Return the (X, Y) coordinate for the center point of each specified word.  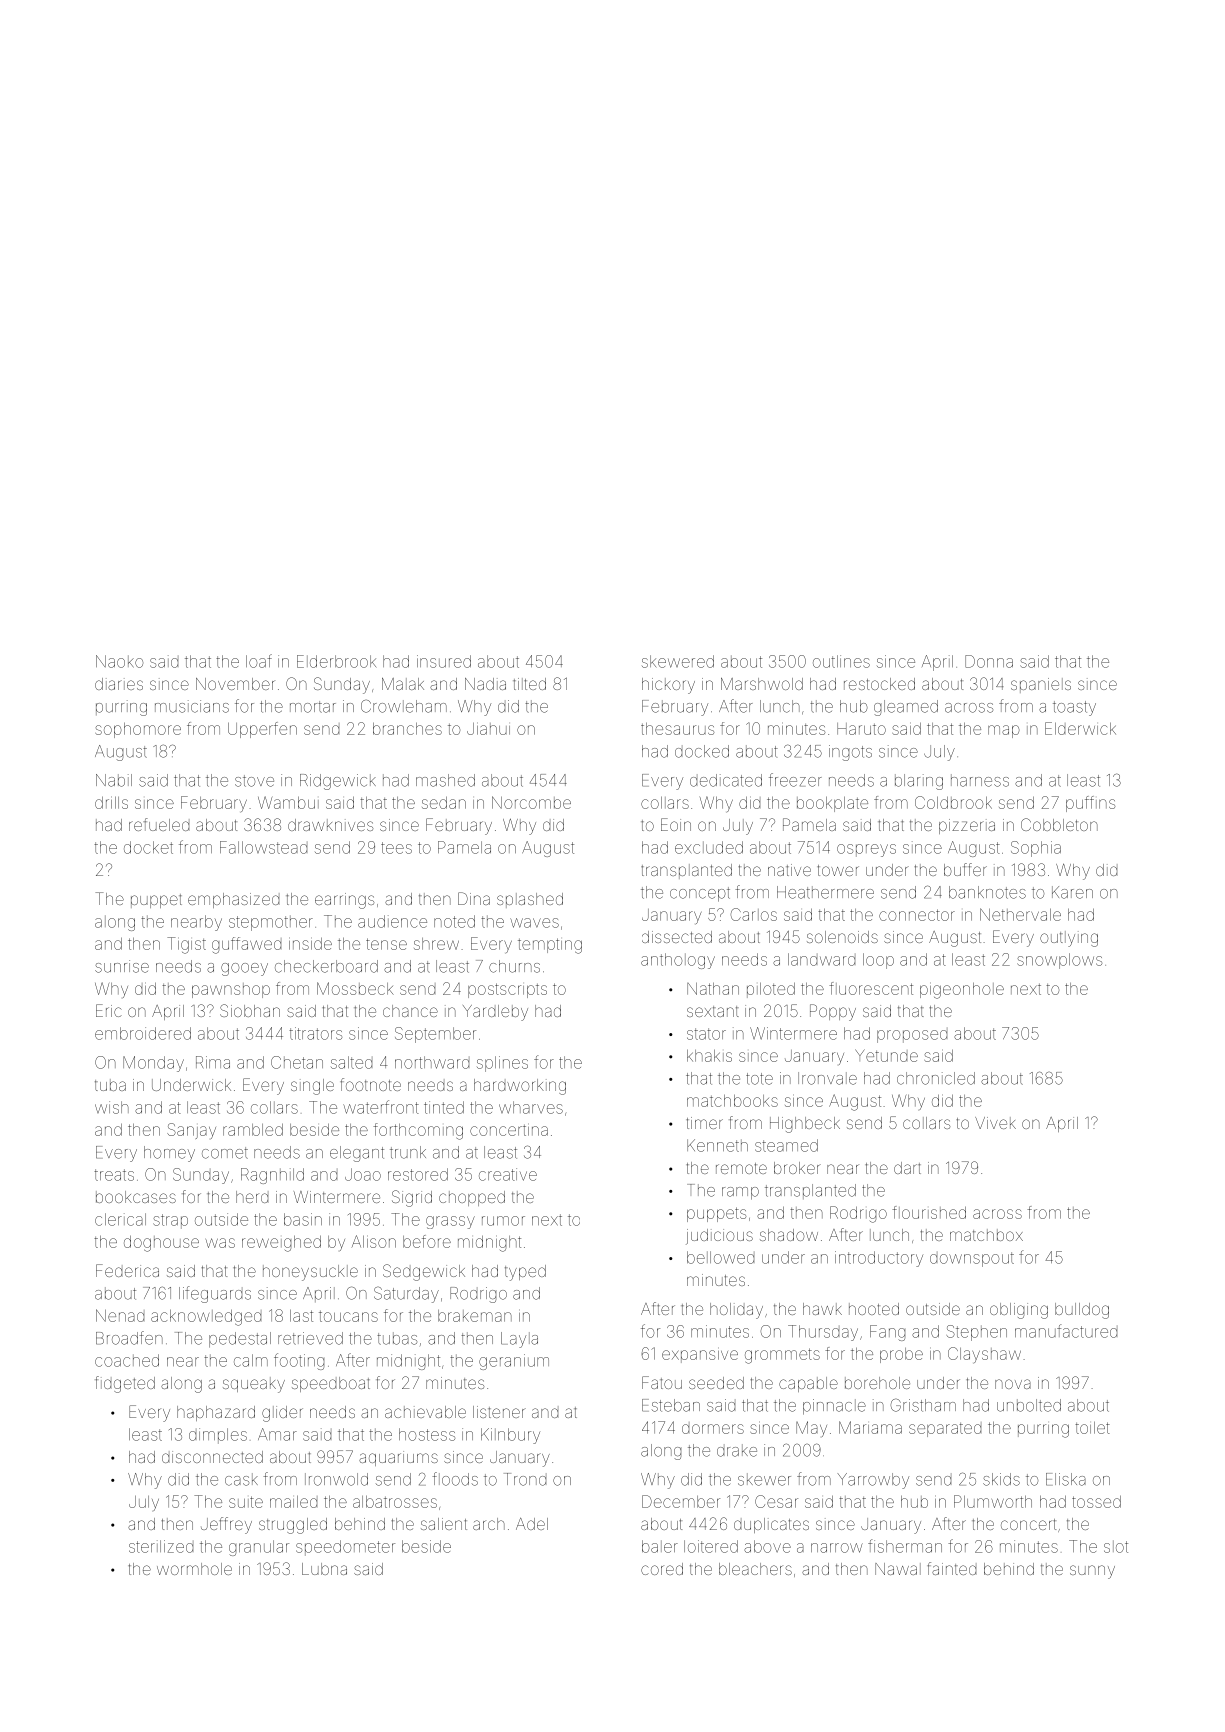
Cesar (776, 1501)
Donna (989, 661)
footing (299, 1361)
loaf (259, 661)
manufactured (1066, 1331)
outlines (841, 661)
